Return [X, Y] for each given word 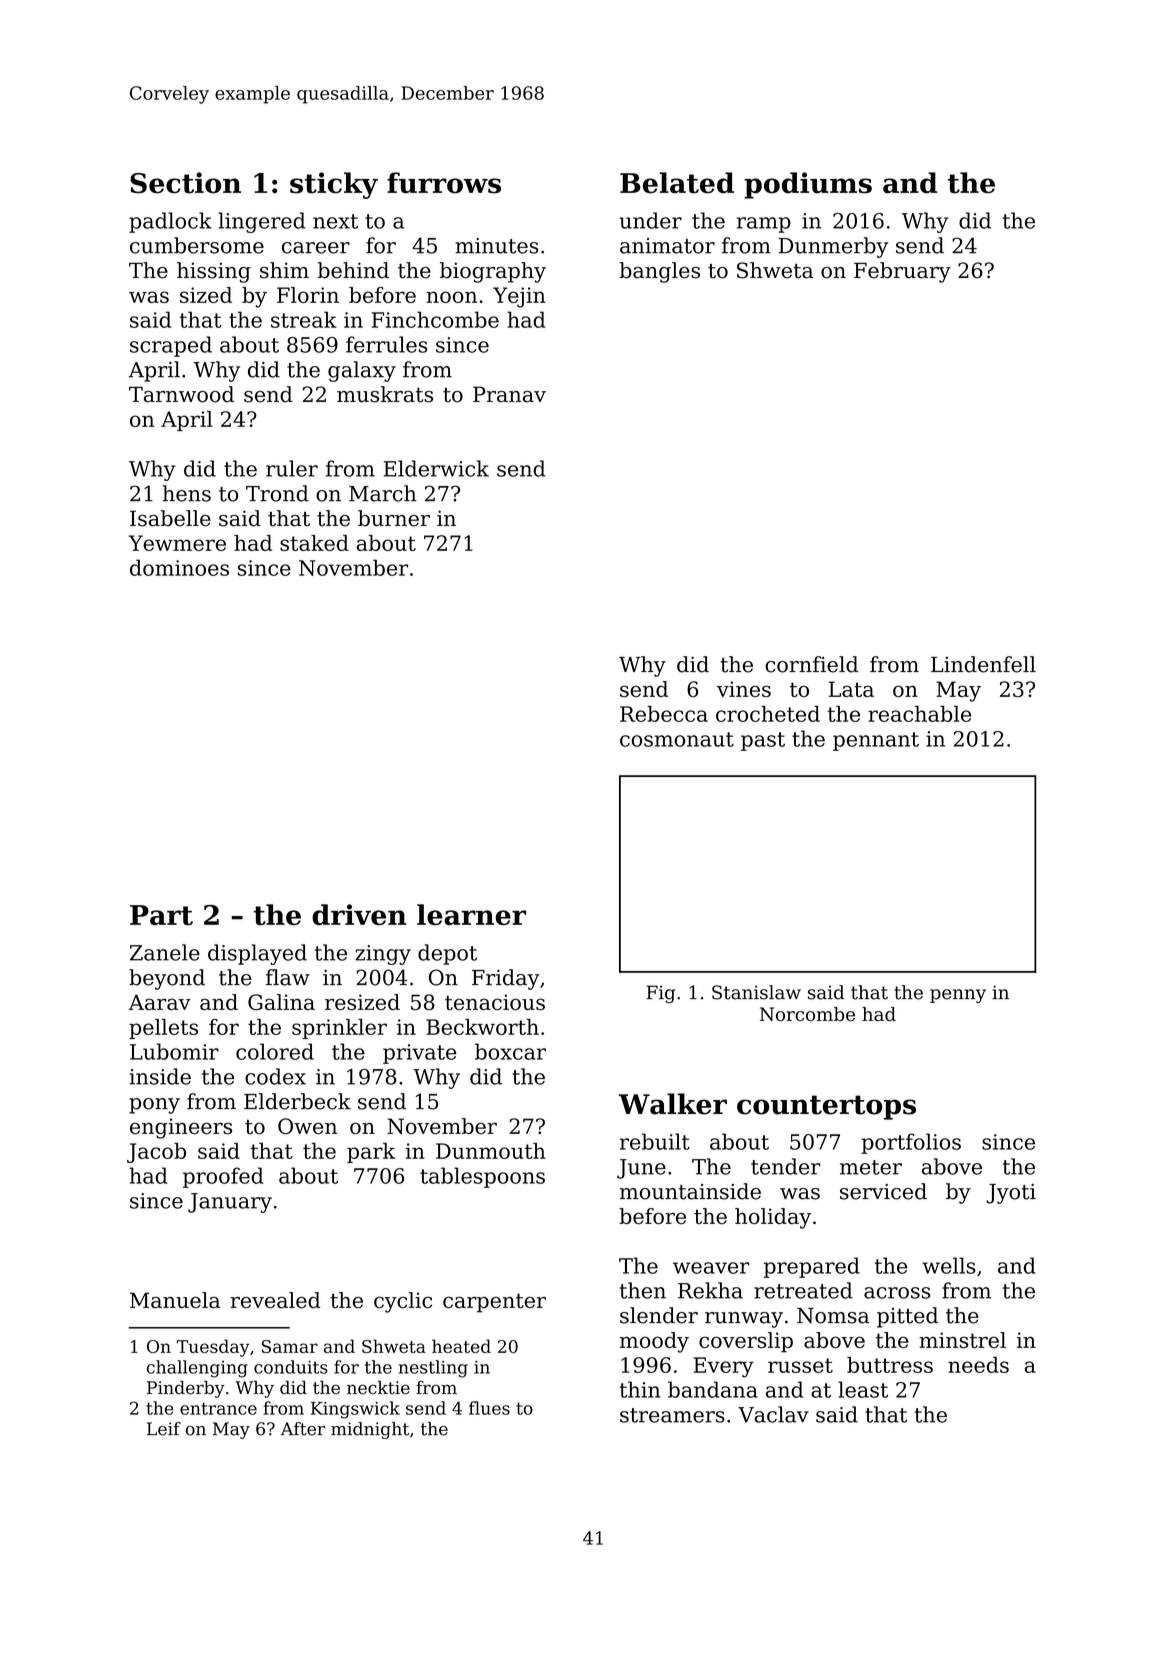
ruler [292, 468]
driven [359, 914]
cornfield [811, 664]
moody [654, 1342]
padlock [170, 222]
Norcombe [807, 1014]
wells [949, 1265]
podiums [808, 185]
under [650, 220]
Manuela [175, 1300]
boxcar [510, 1051]
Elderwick [436, 468]
